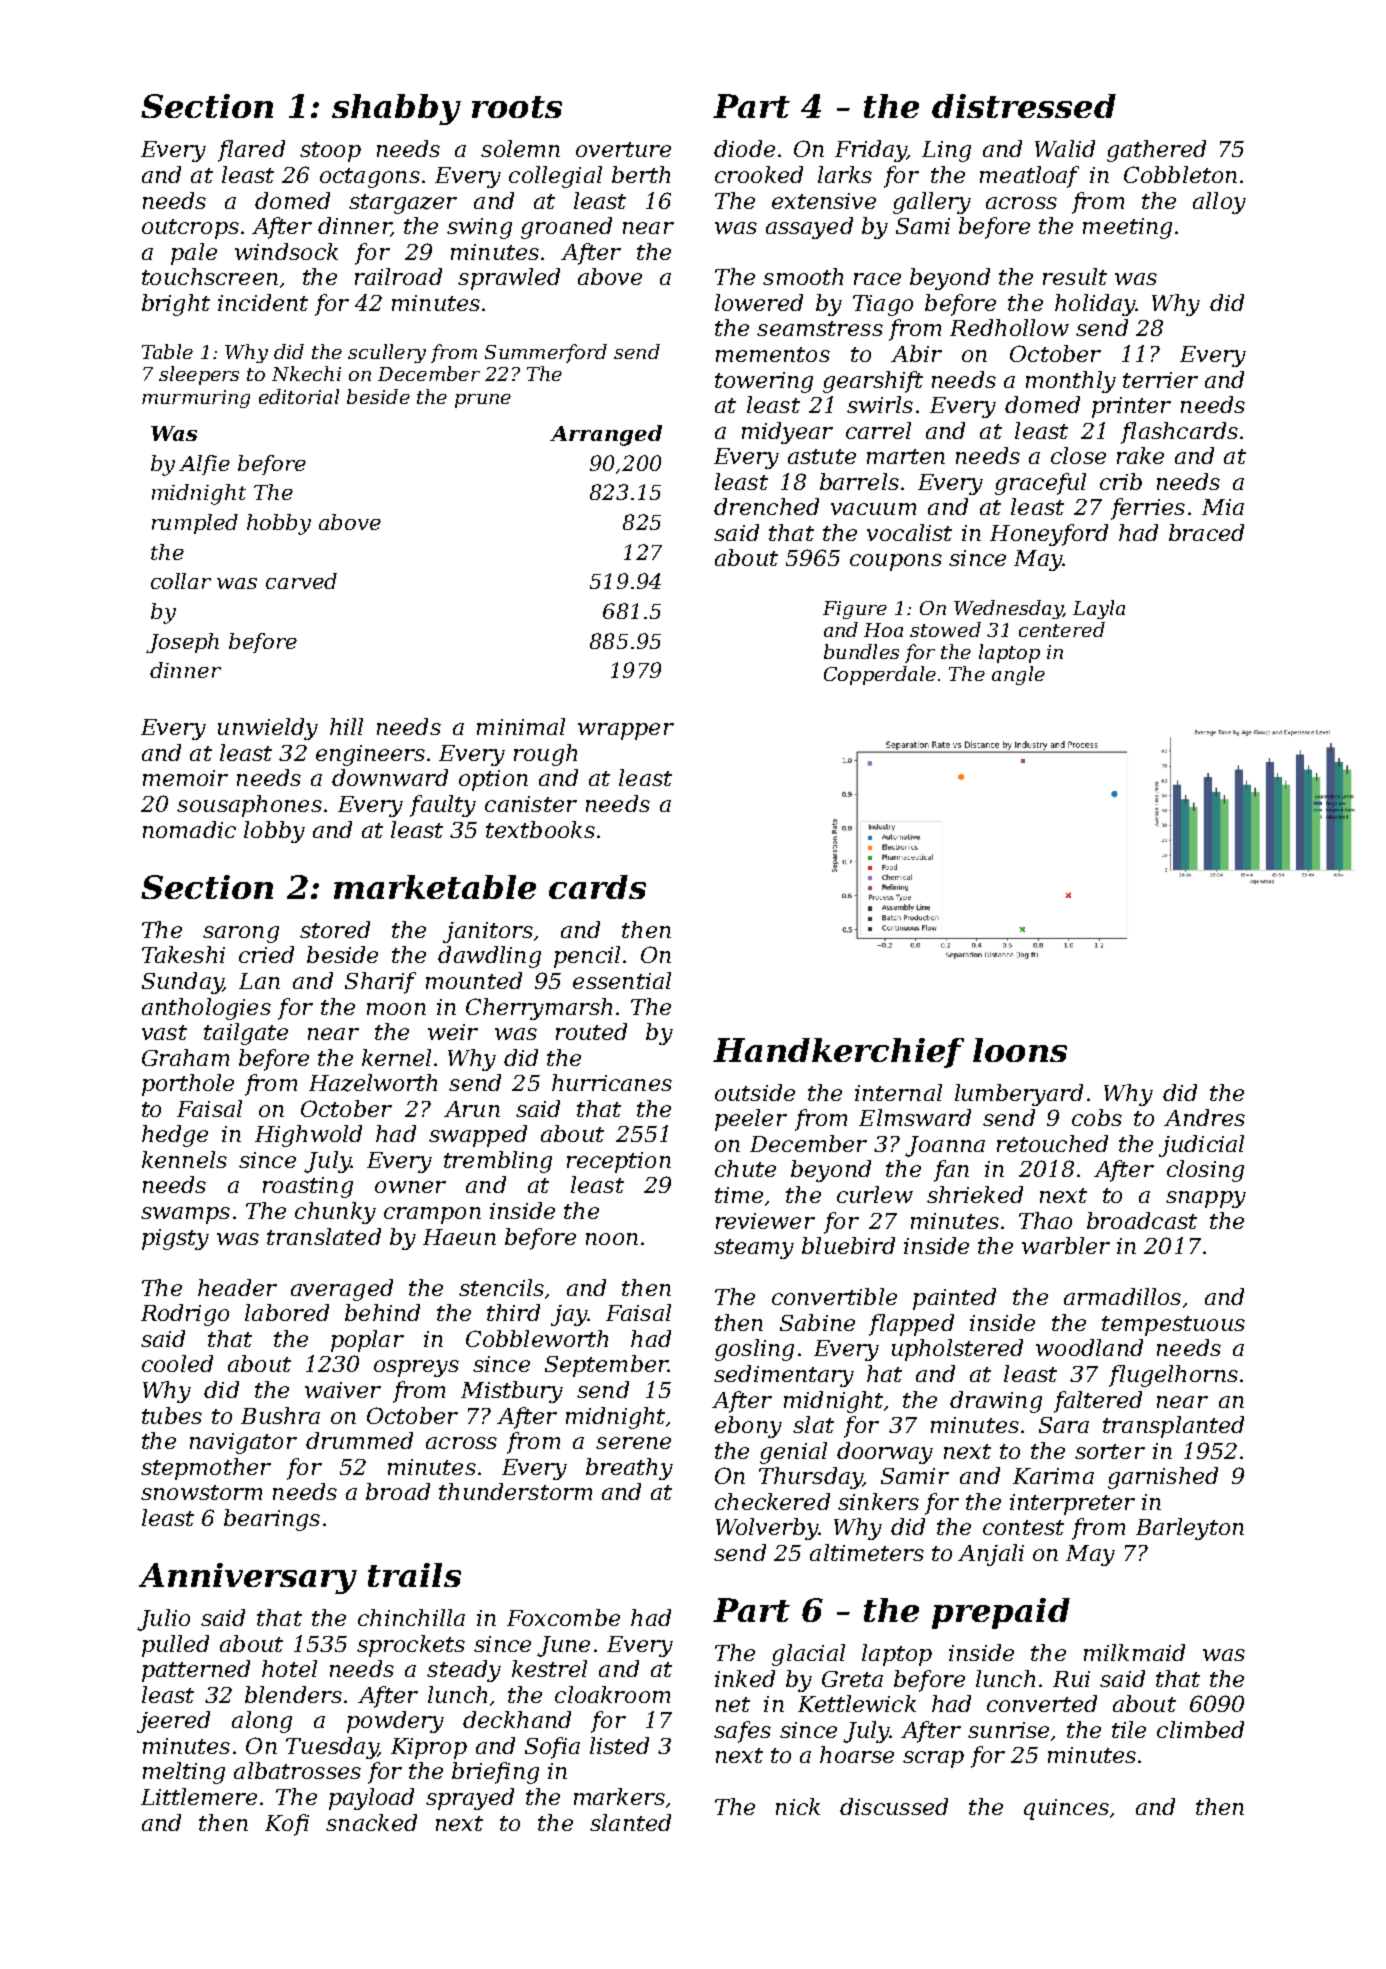 The image size is (1386, 1969). I want to click on essential, so click(622, 980).
